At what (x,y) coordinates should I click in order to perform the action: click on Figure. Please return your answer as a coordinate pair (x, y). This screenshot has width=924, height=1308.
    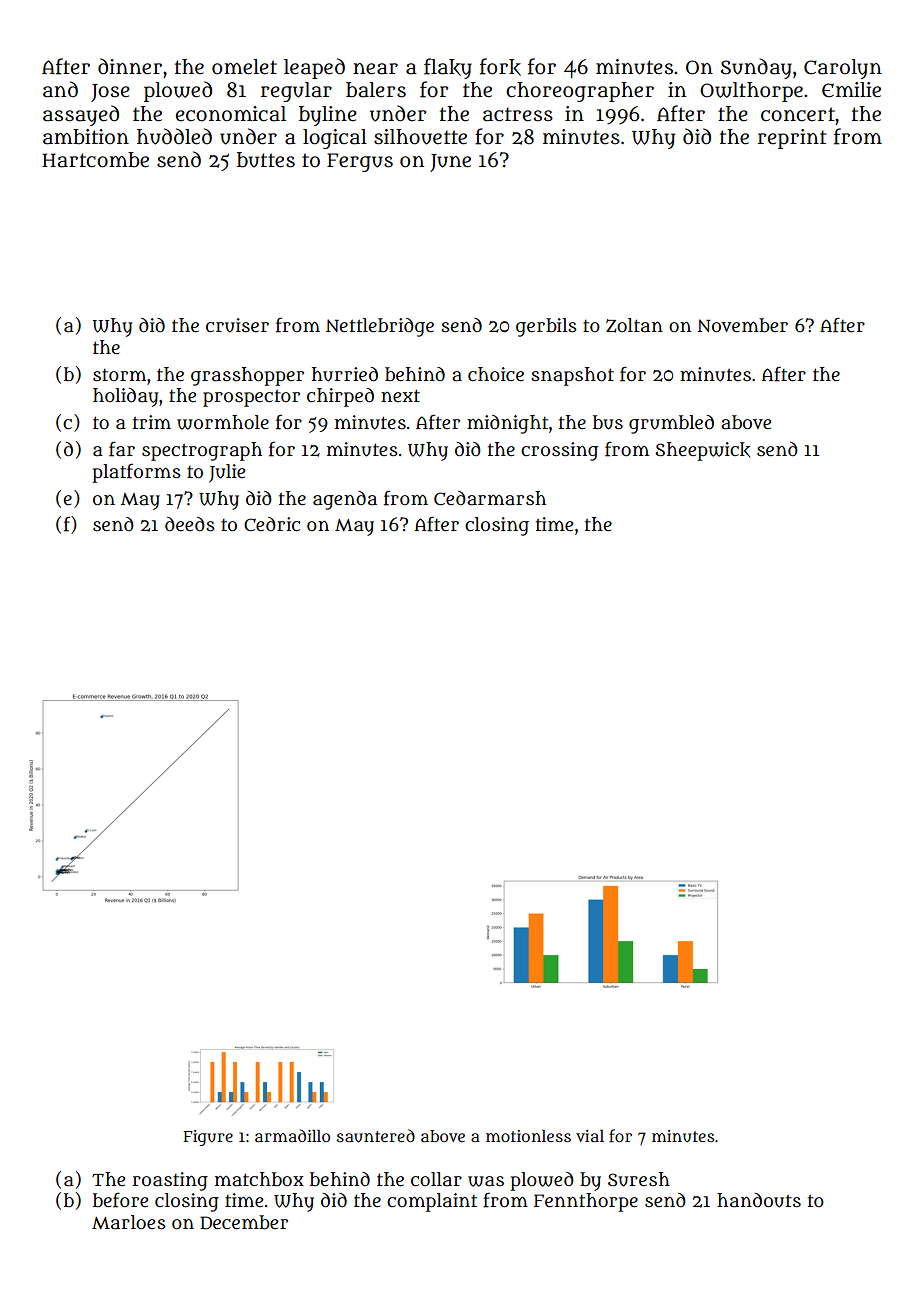
    Looking at the image, I should click on (208, 1138).
